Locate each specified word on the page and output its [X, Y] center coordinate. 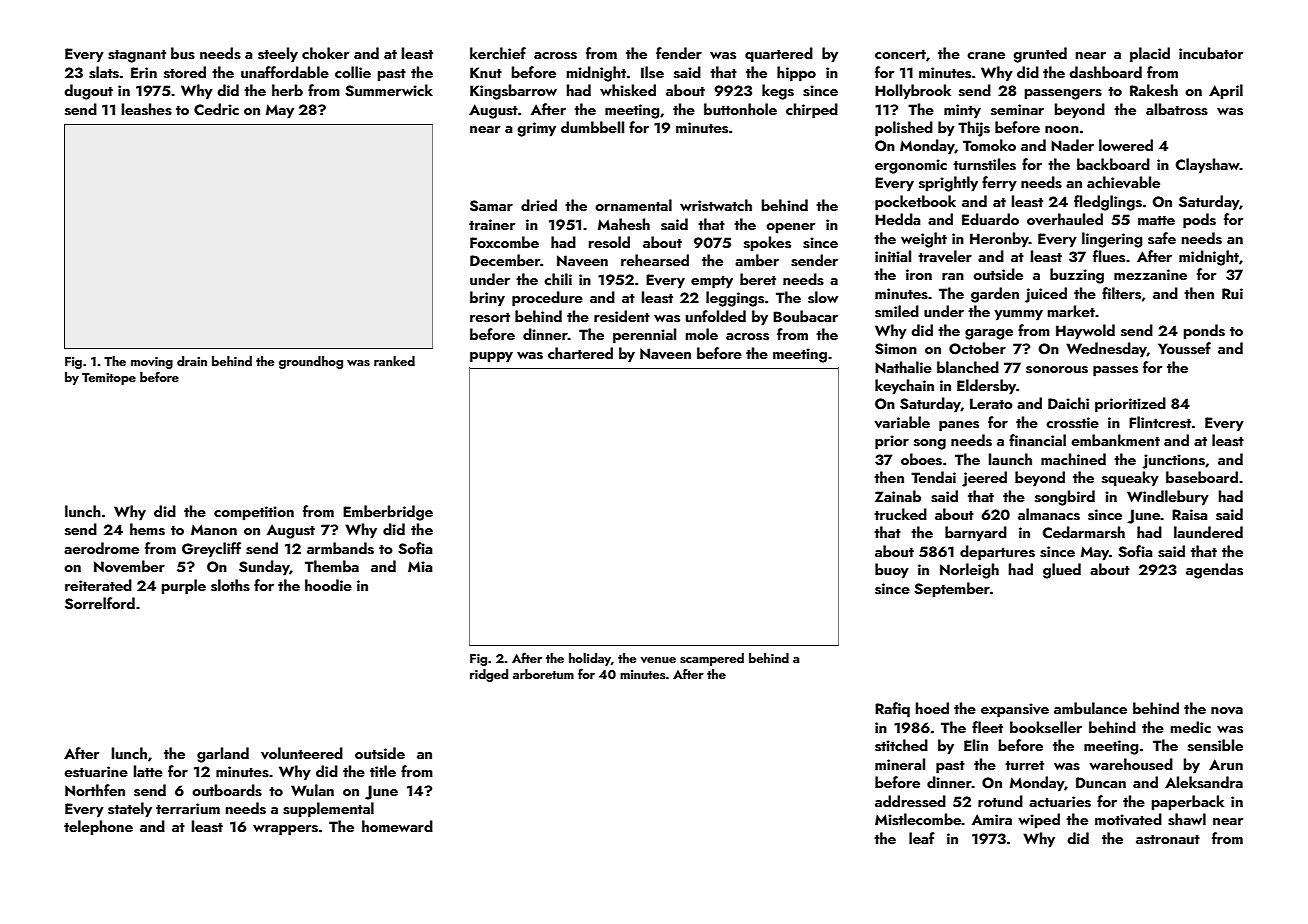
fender [679, 53]
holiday [590, 659]
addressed [910, 801]
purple [184, 587]
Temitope [109, 379]
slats [104, 72]
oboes [921, 459]
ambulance [1090, 708]
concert [900, 54]
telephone [98, 828]
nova [1227, 711]
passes [1115, 371]
